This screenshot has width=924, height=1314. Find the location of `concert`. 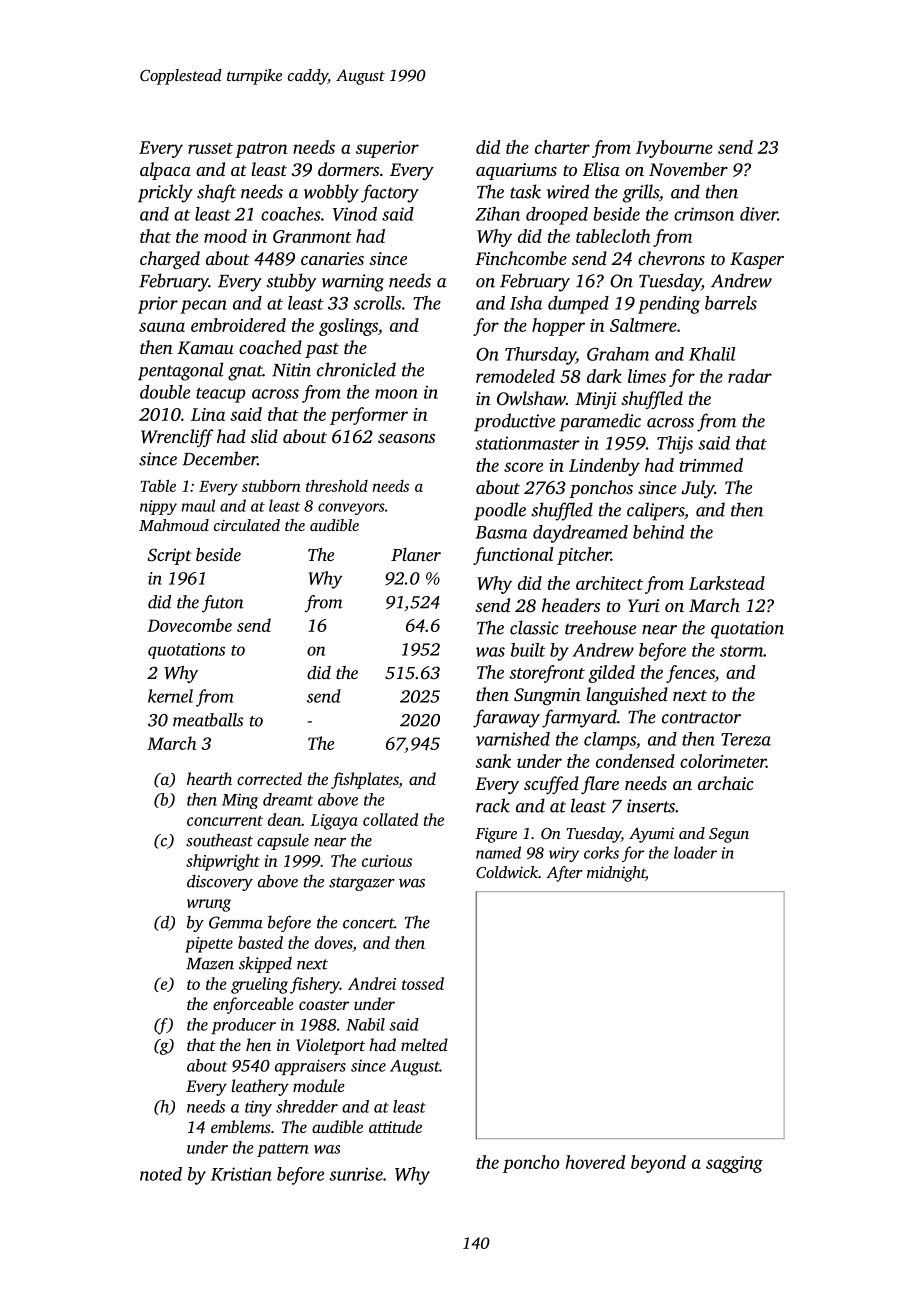

concert is located at coordinates (368, 923).
